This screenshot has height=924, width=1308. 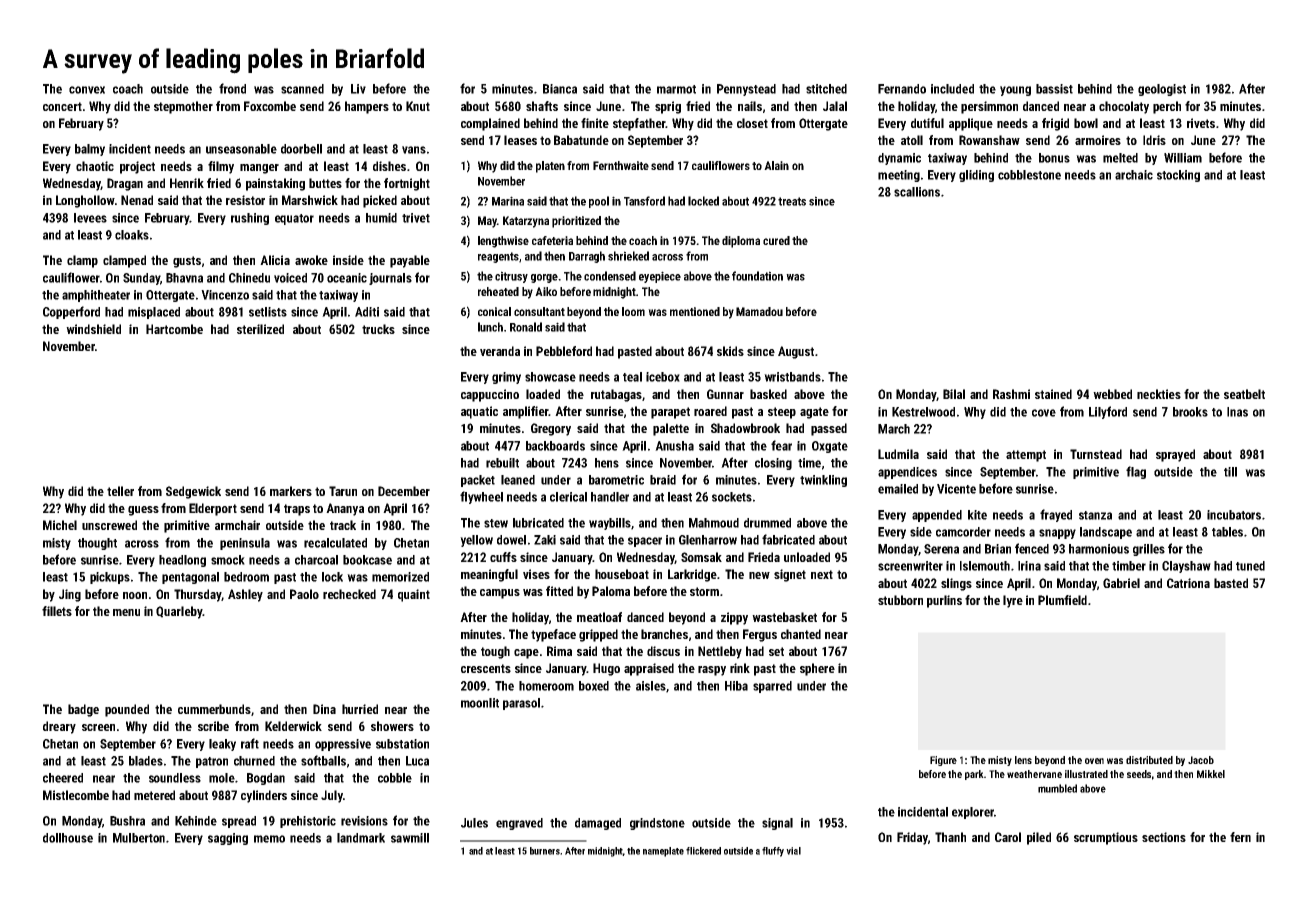 What do you see at coordinates (90, 218) in the screenshot?
I see `levees` at bounding box center [90, 218].
